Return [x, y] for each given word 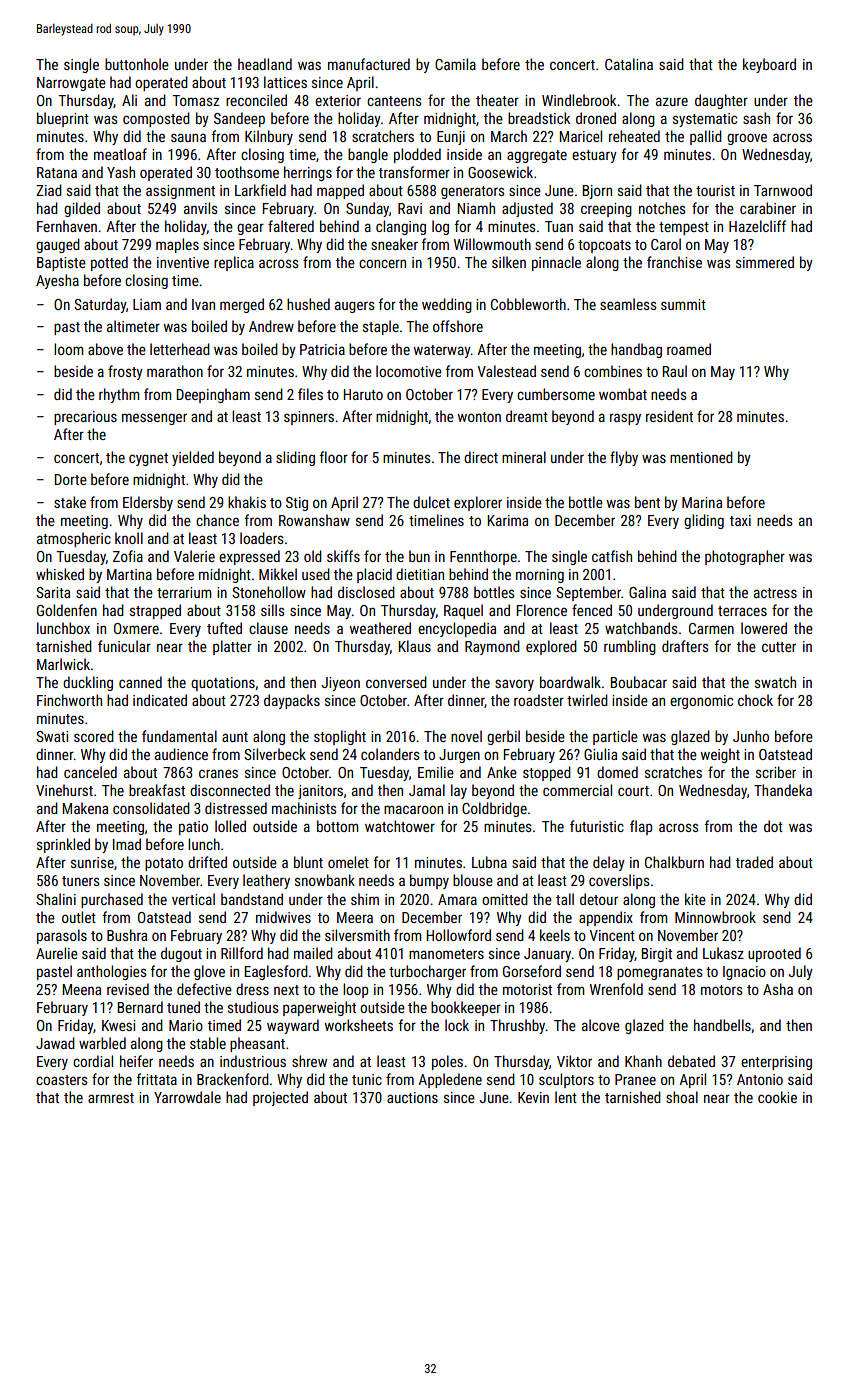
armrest [111, 1098]
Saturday [100, 305]
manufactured [369, 64]
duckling [88, 683]
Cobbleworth [528, 304]
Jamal [427, 790]
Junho [751, 736]
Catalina [629, 64]
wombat [623, 394]
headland [265, 64]
